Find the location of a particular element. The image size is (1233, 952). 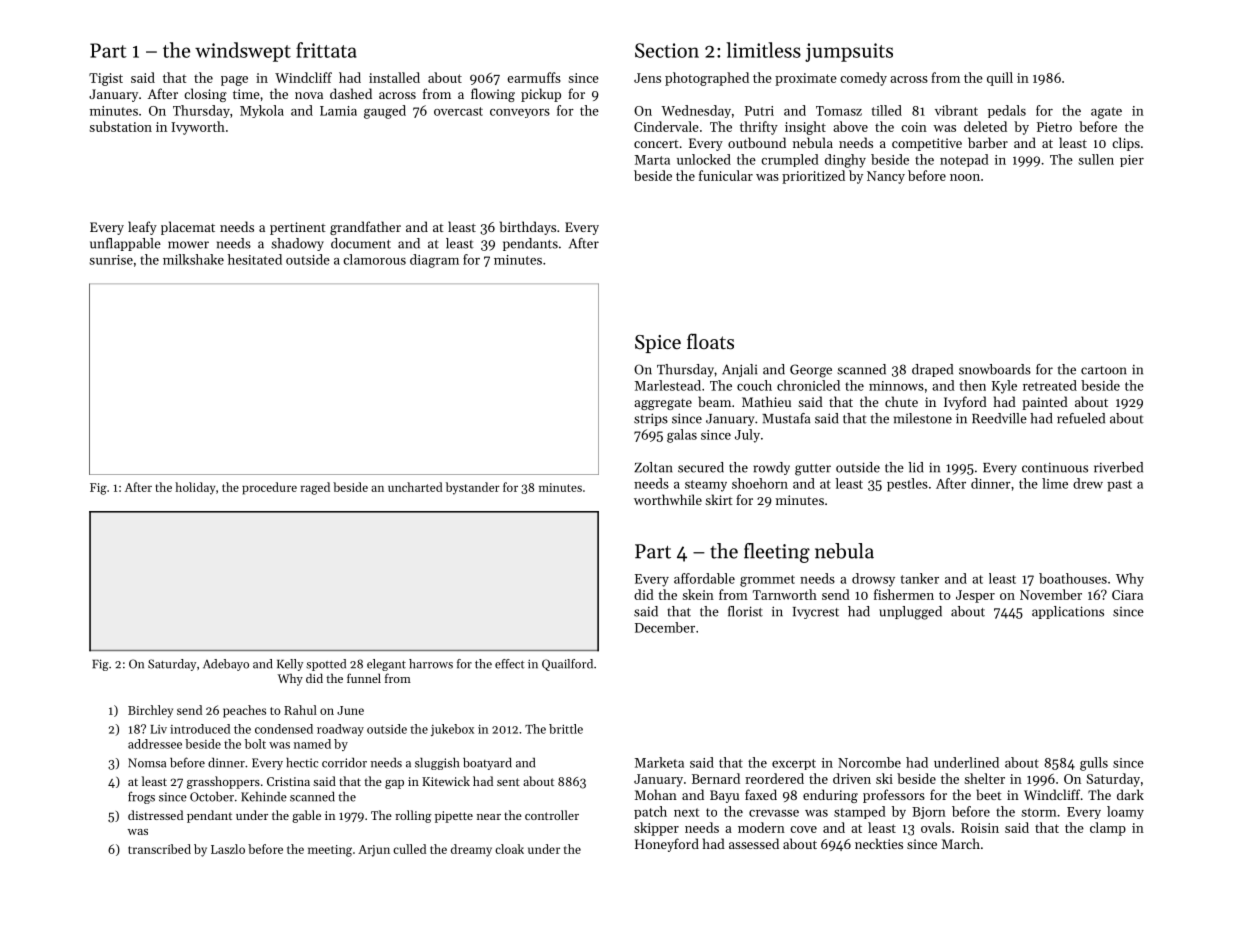

gauged is located at coordinates (385, 112).
